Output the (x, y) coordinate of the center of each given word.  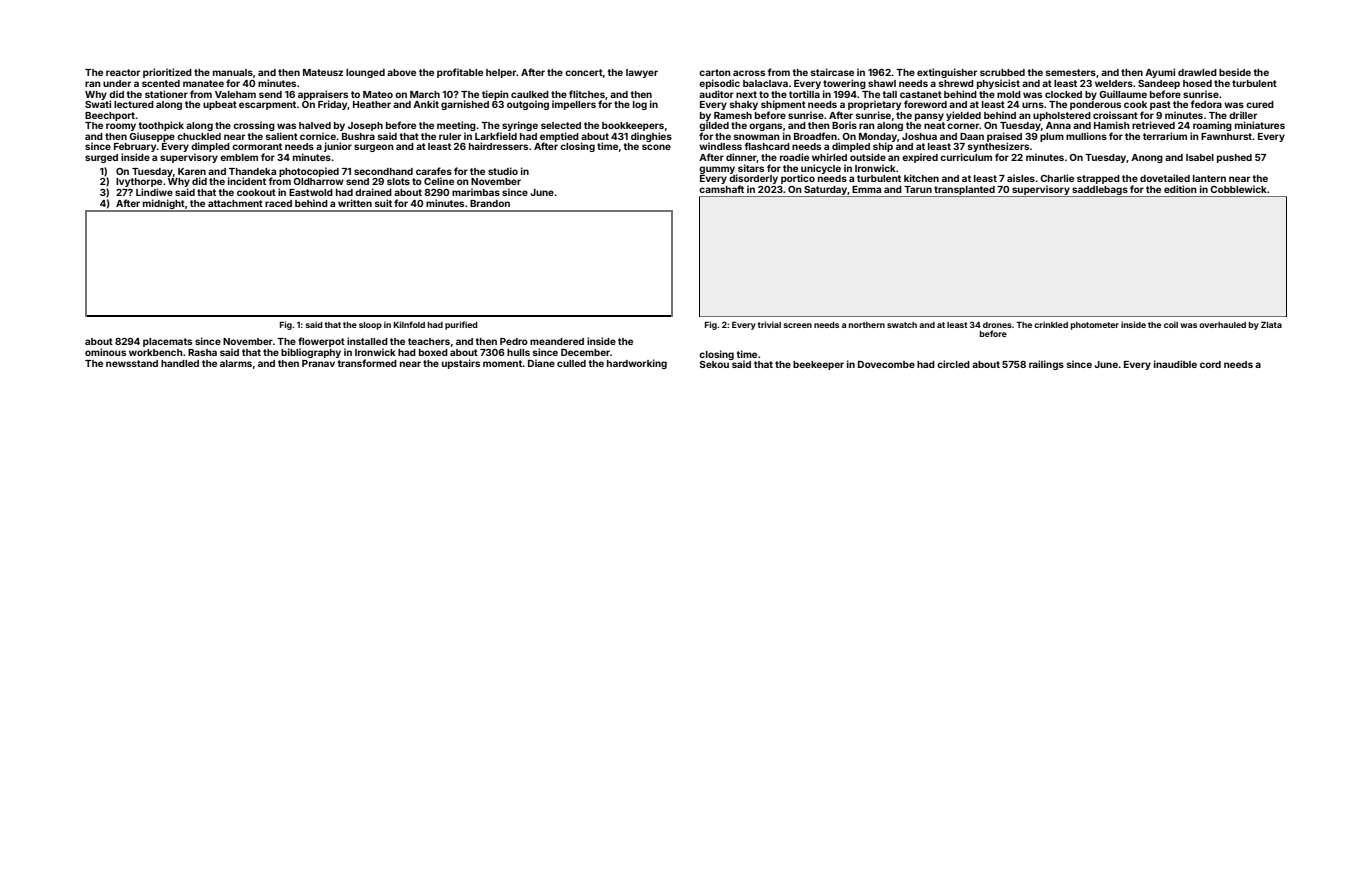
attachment (235, 203)
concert (584, 72)
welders (1114, 83)
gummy (717, 170)
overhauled (1222, 325)
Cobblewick (1238, 189)
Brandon (490, 203)
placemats (167, 342)
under (117, 83)
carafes (434, 171)
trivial (769, 324)
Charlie (1057, 178)
